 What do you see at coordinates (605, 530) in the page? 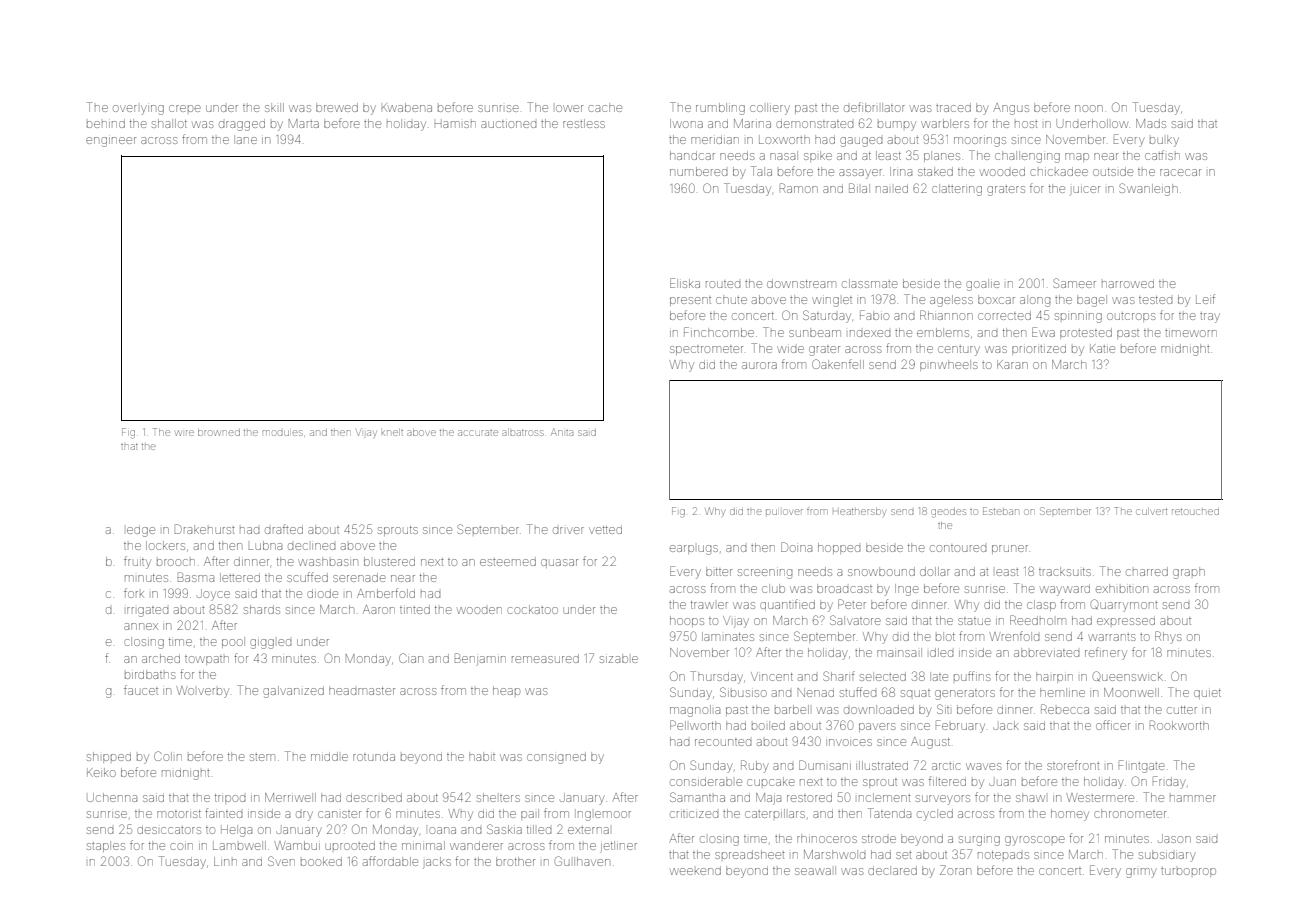
I see `vetted` at bounding box center [605, 530].
